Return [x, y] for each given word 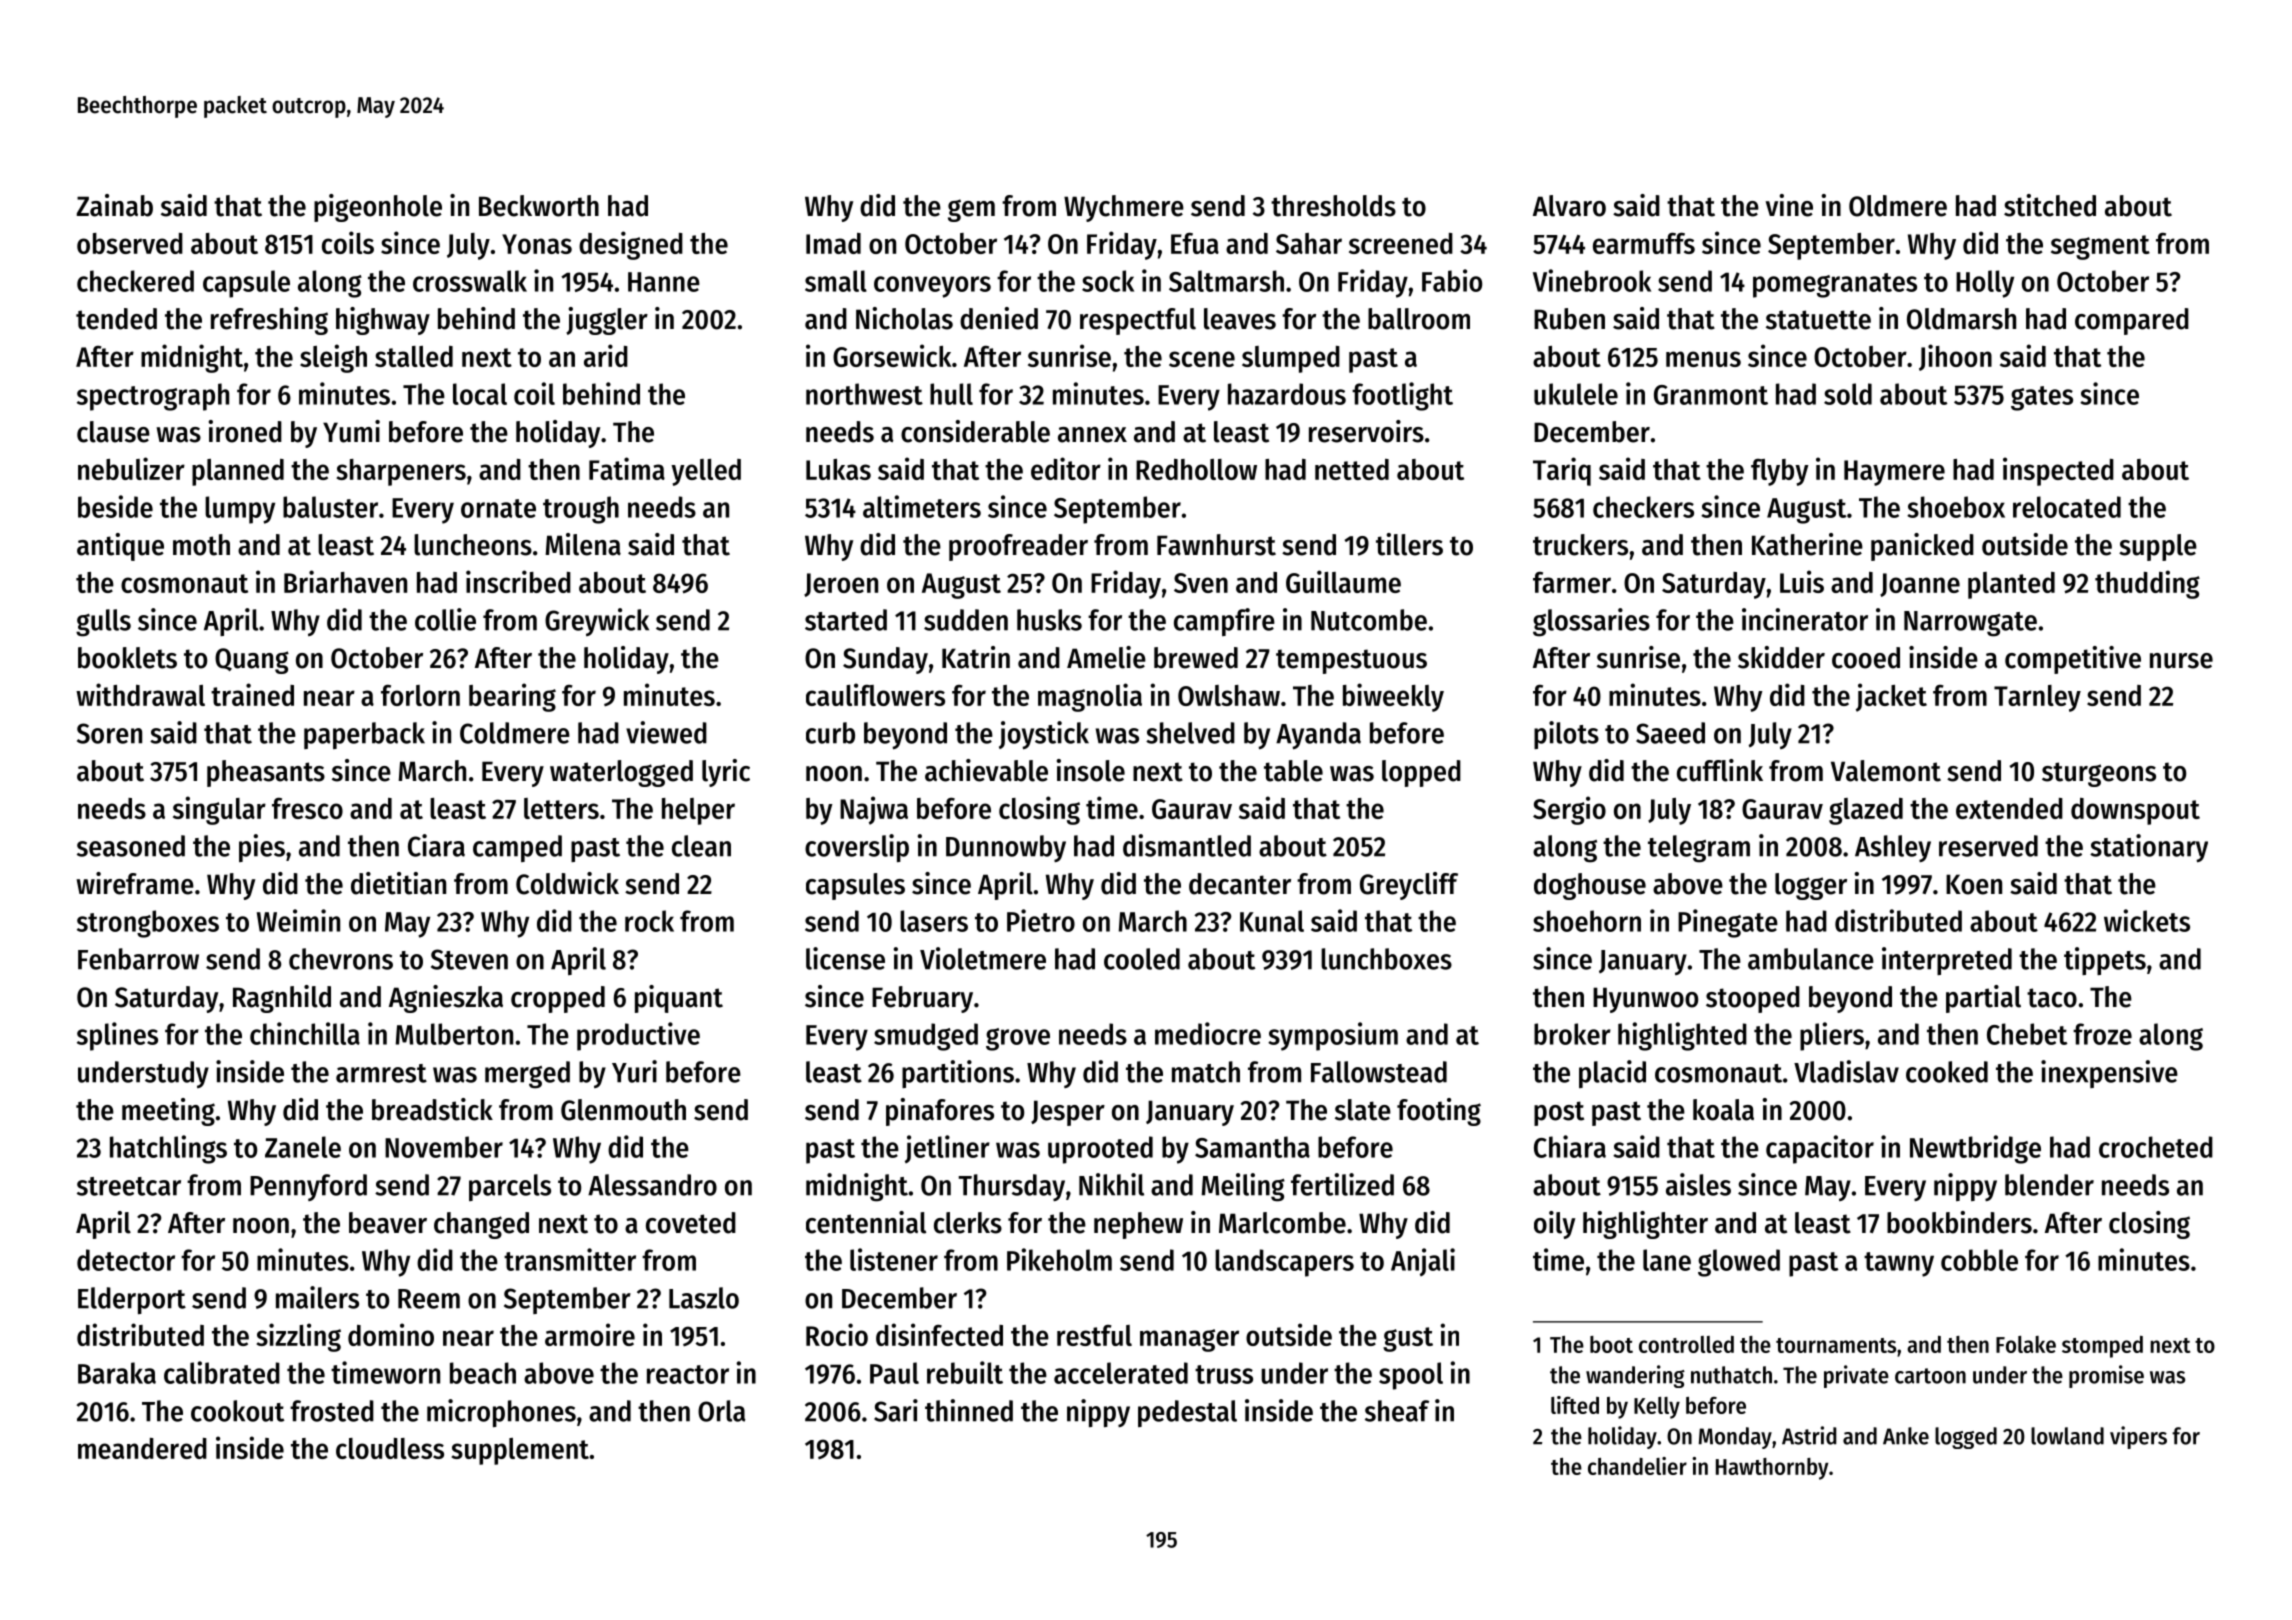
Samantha [1252, 1147]
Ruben [1569, 319]
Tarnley [2037, 698]
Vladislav [1846, 1071]
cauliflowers [875, 694]
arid [606, 355]
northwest [864, 394]
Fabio [1452, 280]
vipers [2138, 1437]
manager [1189, 1340]
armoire [590, 1334]
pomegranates [1835, 285]
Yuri [634, 1071]
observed [130, 243]
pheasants [266, 773]
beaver [388, 1223]
